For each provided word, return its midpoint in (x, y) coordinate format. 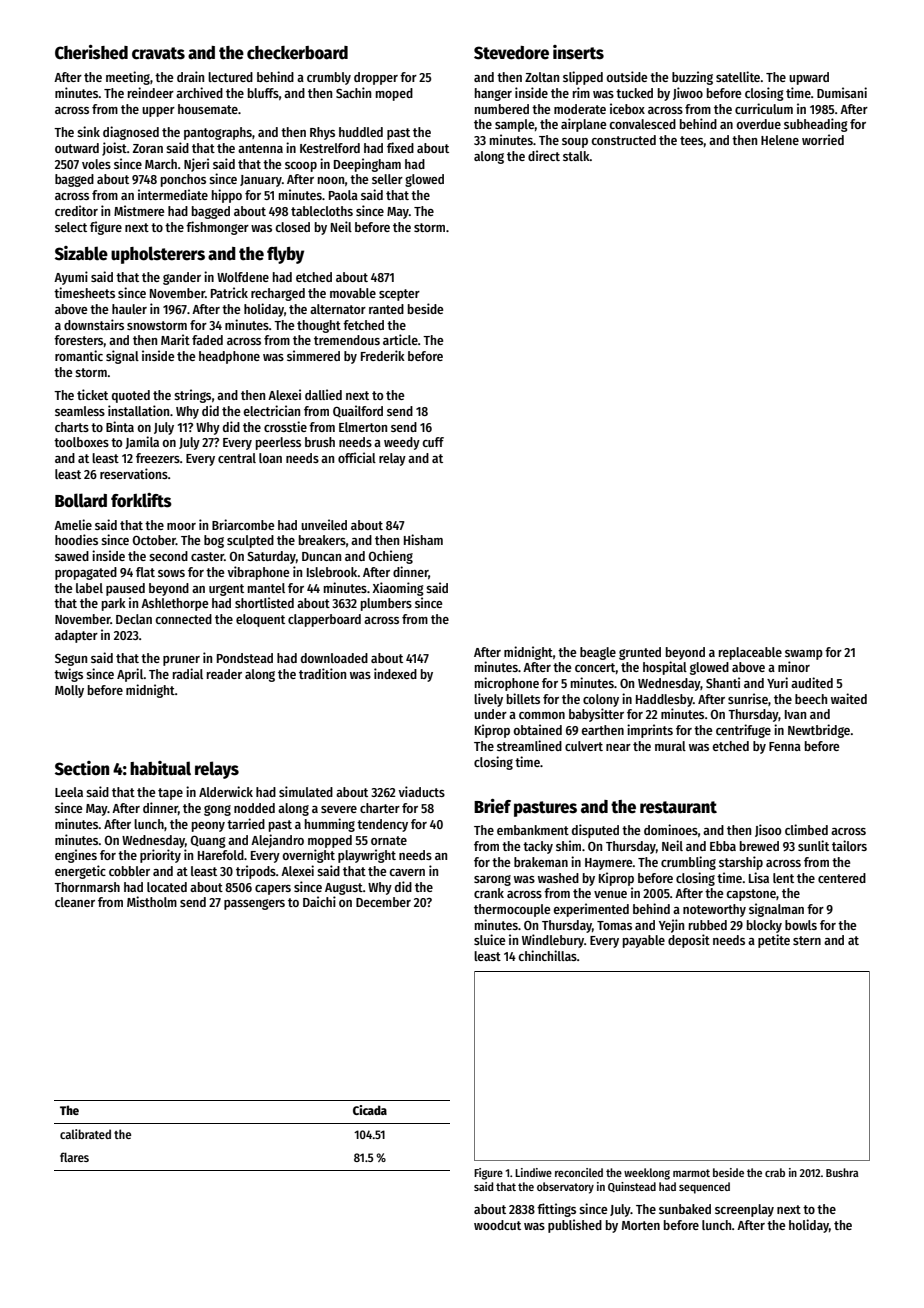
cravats (158, 53)
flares (74, 1157)
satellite (738, 76)
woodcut (497, 1225)
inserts (578, 52)
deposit (689, 941)
